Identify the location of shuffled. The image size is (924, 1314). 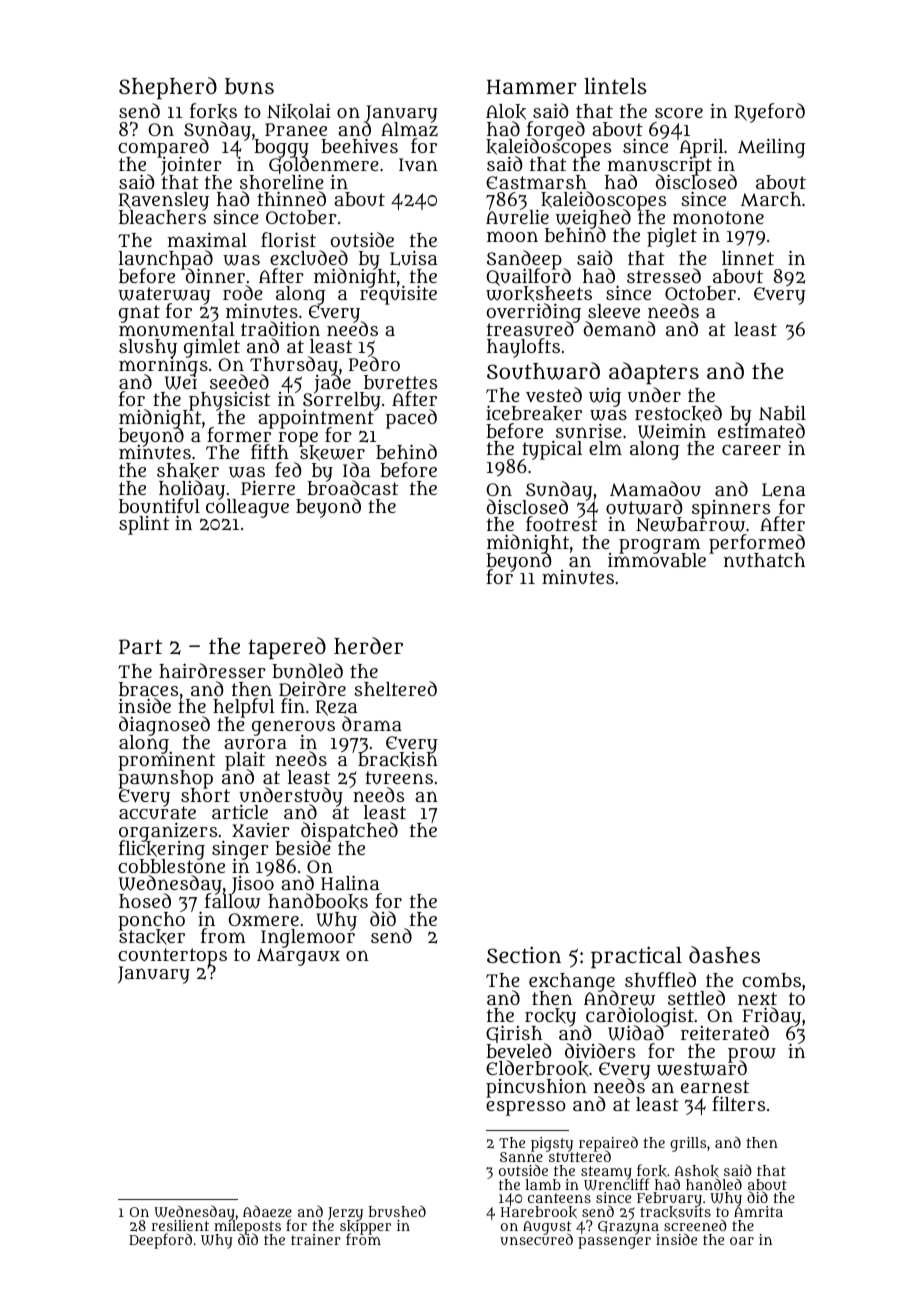
(660, 979).
